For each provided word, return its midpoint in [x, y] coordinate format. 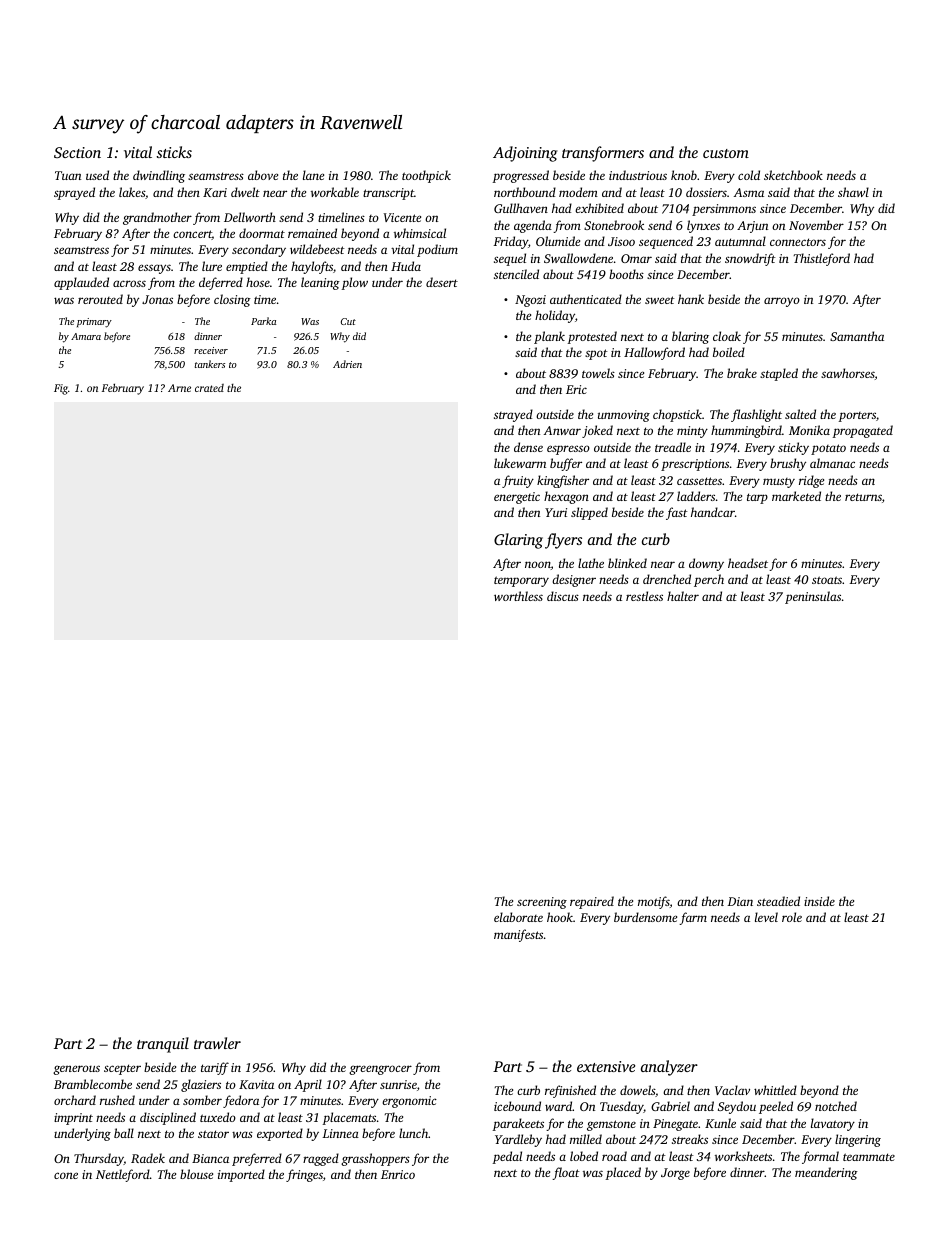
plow [355, 283]
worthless [518, 596]
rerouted [100, 299]
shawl [853, 192]
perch [709, 580]
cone [66, 1175]
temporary [521, 581]
